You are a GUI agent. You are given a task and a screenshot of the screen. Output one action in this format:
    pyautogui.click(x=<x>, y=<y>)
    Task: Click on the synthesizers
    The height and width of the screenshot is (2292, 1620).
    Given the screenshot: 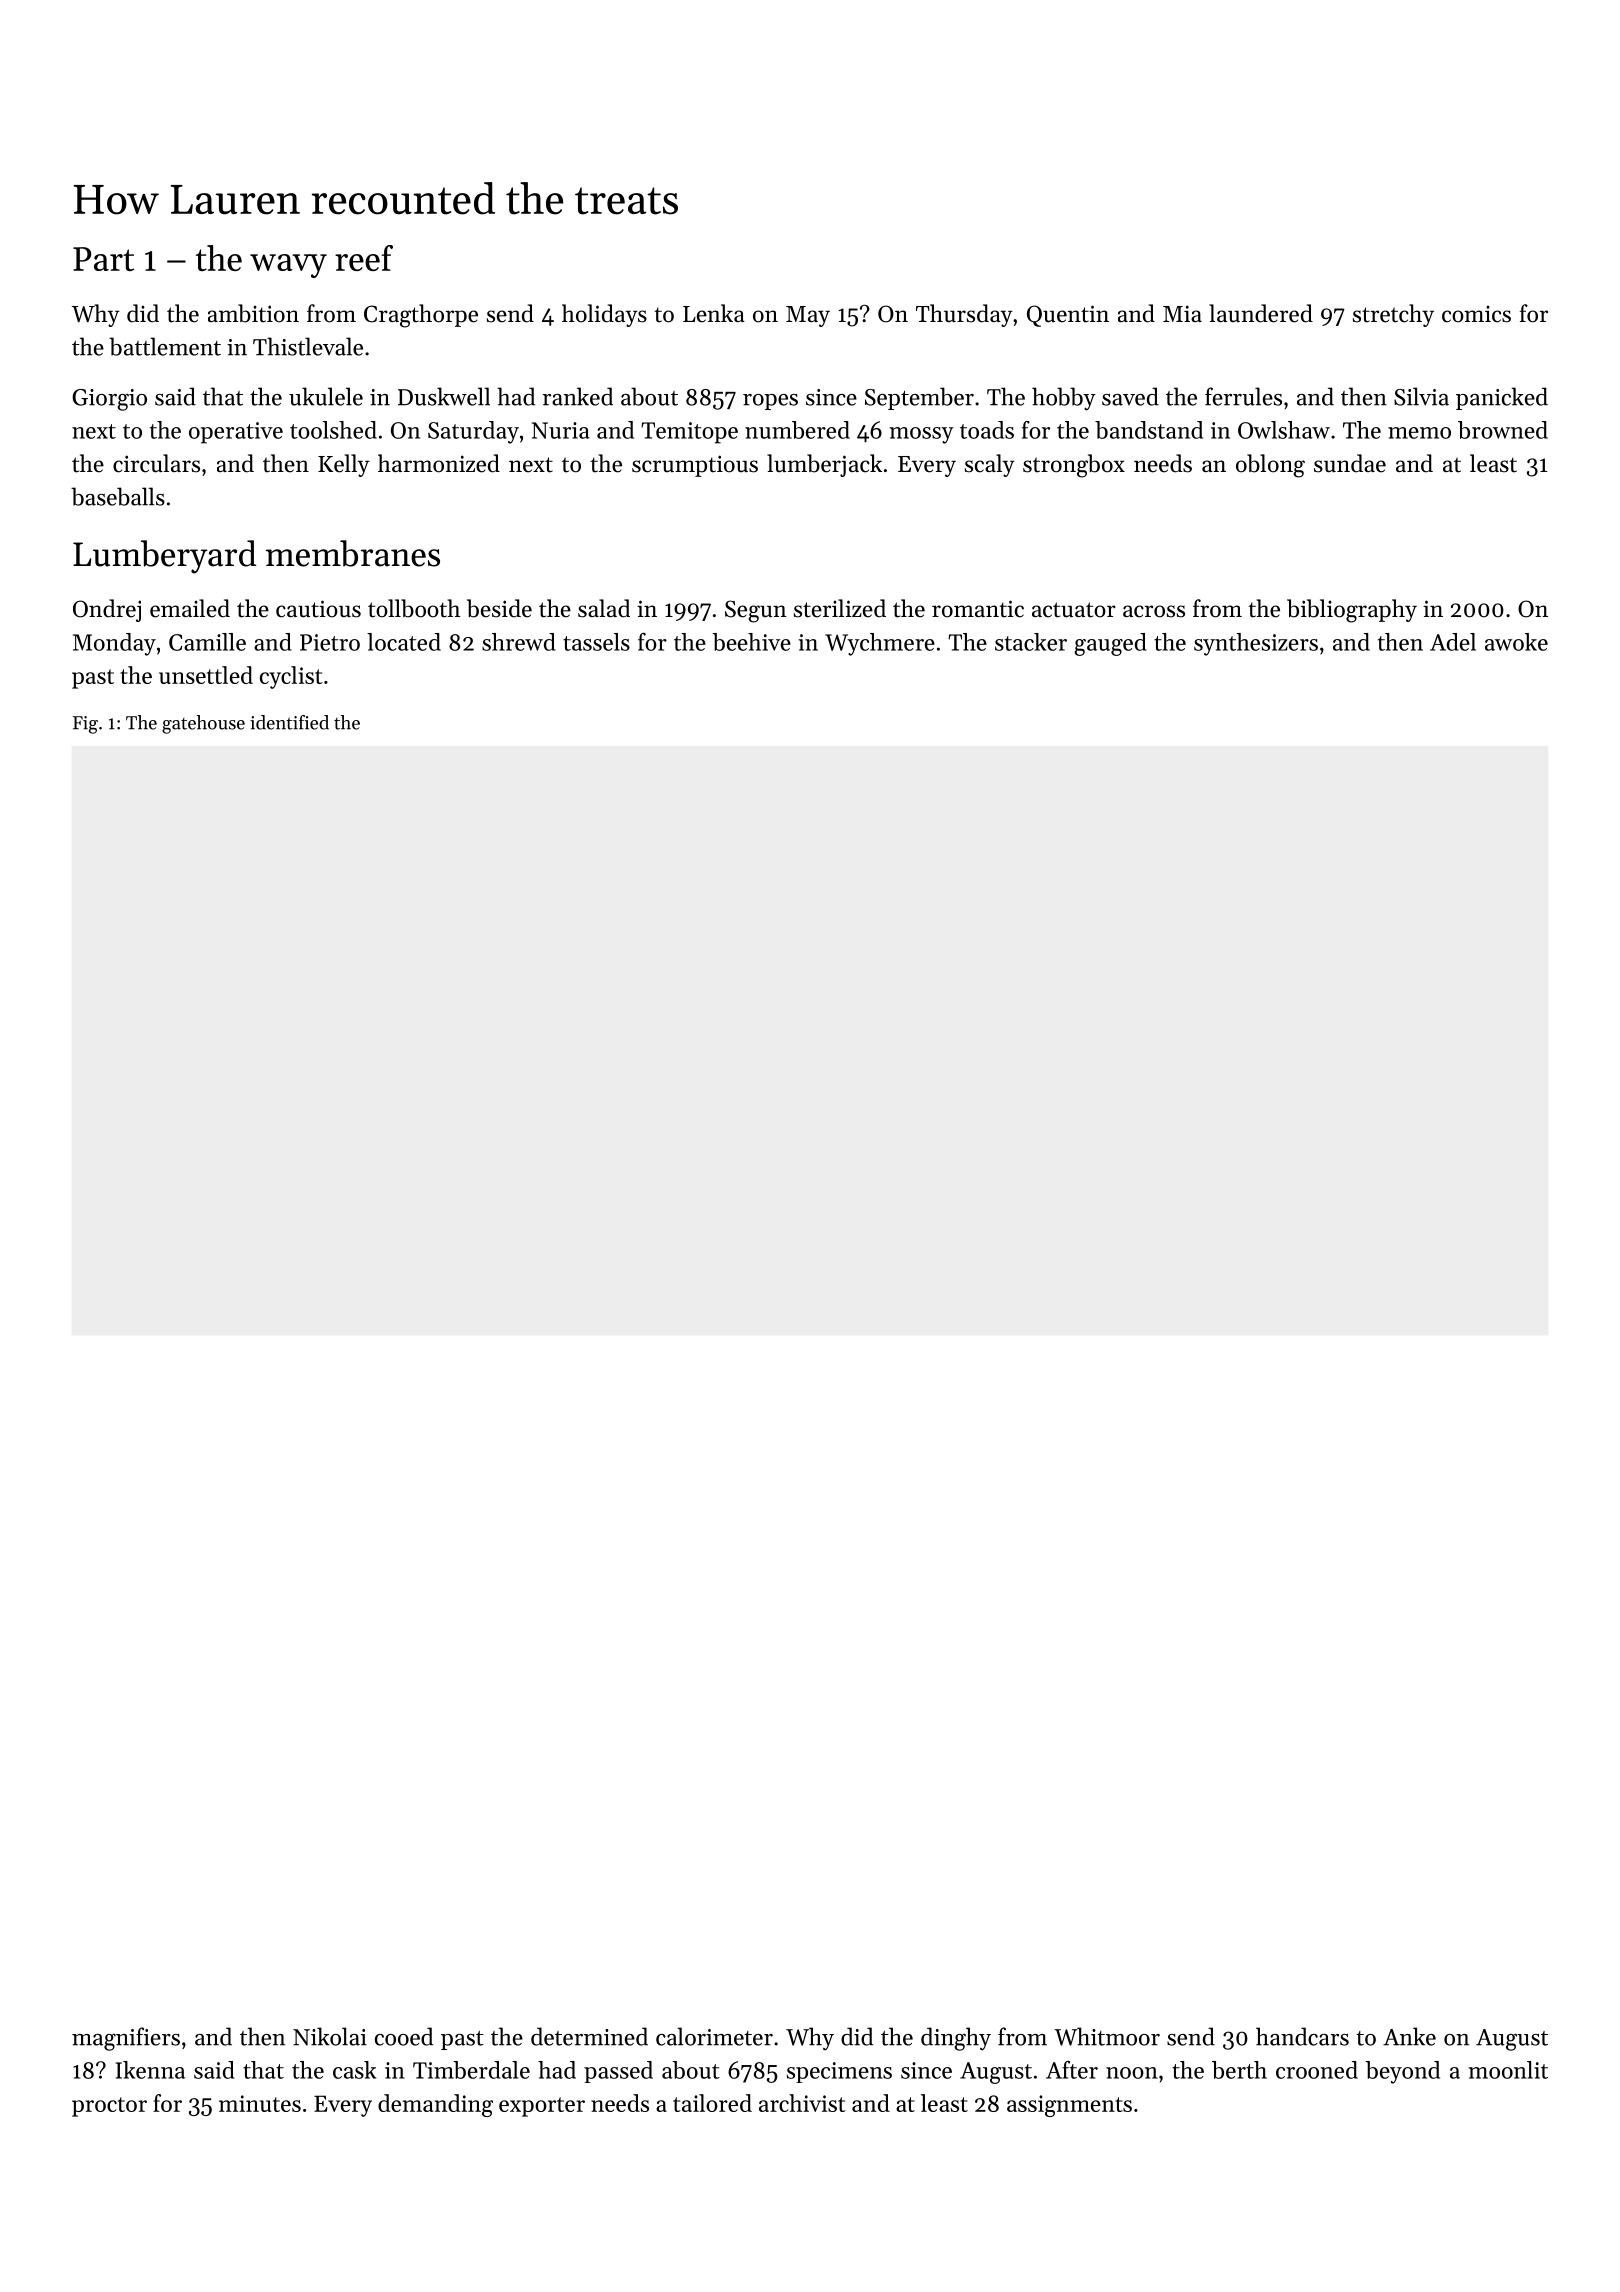 What is the action you would take?
    pyautogui.click(x=1256, y=644)
